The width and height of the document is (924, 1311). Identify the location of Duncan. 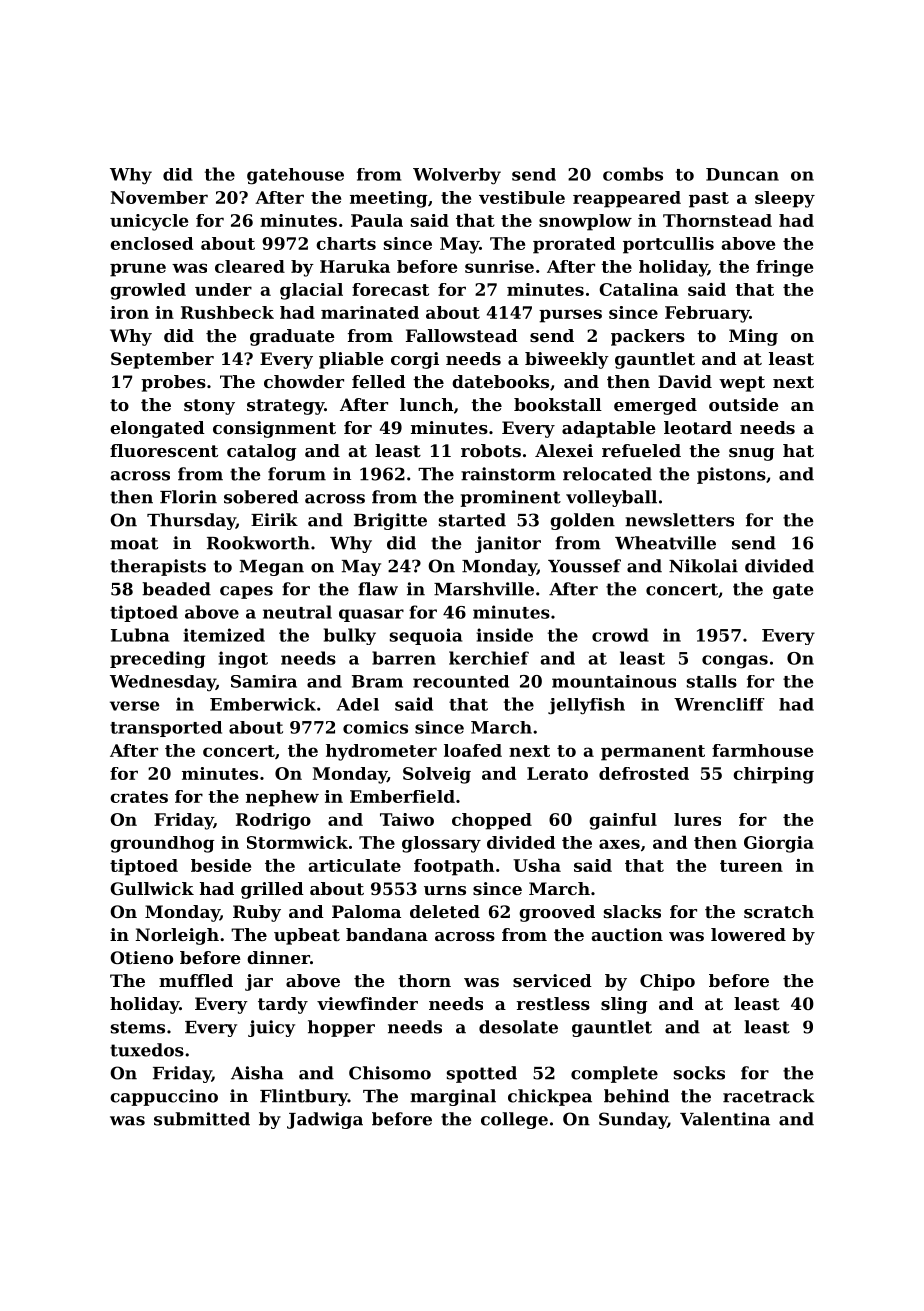
(742, 174).
